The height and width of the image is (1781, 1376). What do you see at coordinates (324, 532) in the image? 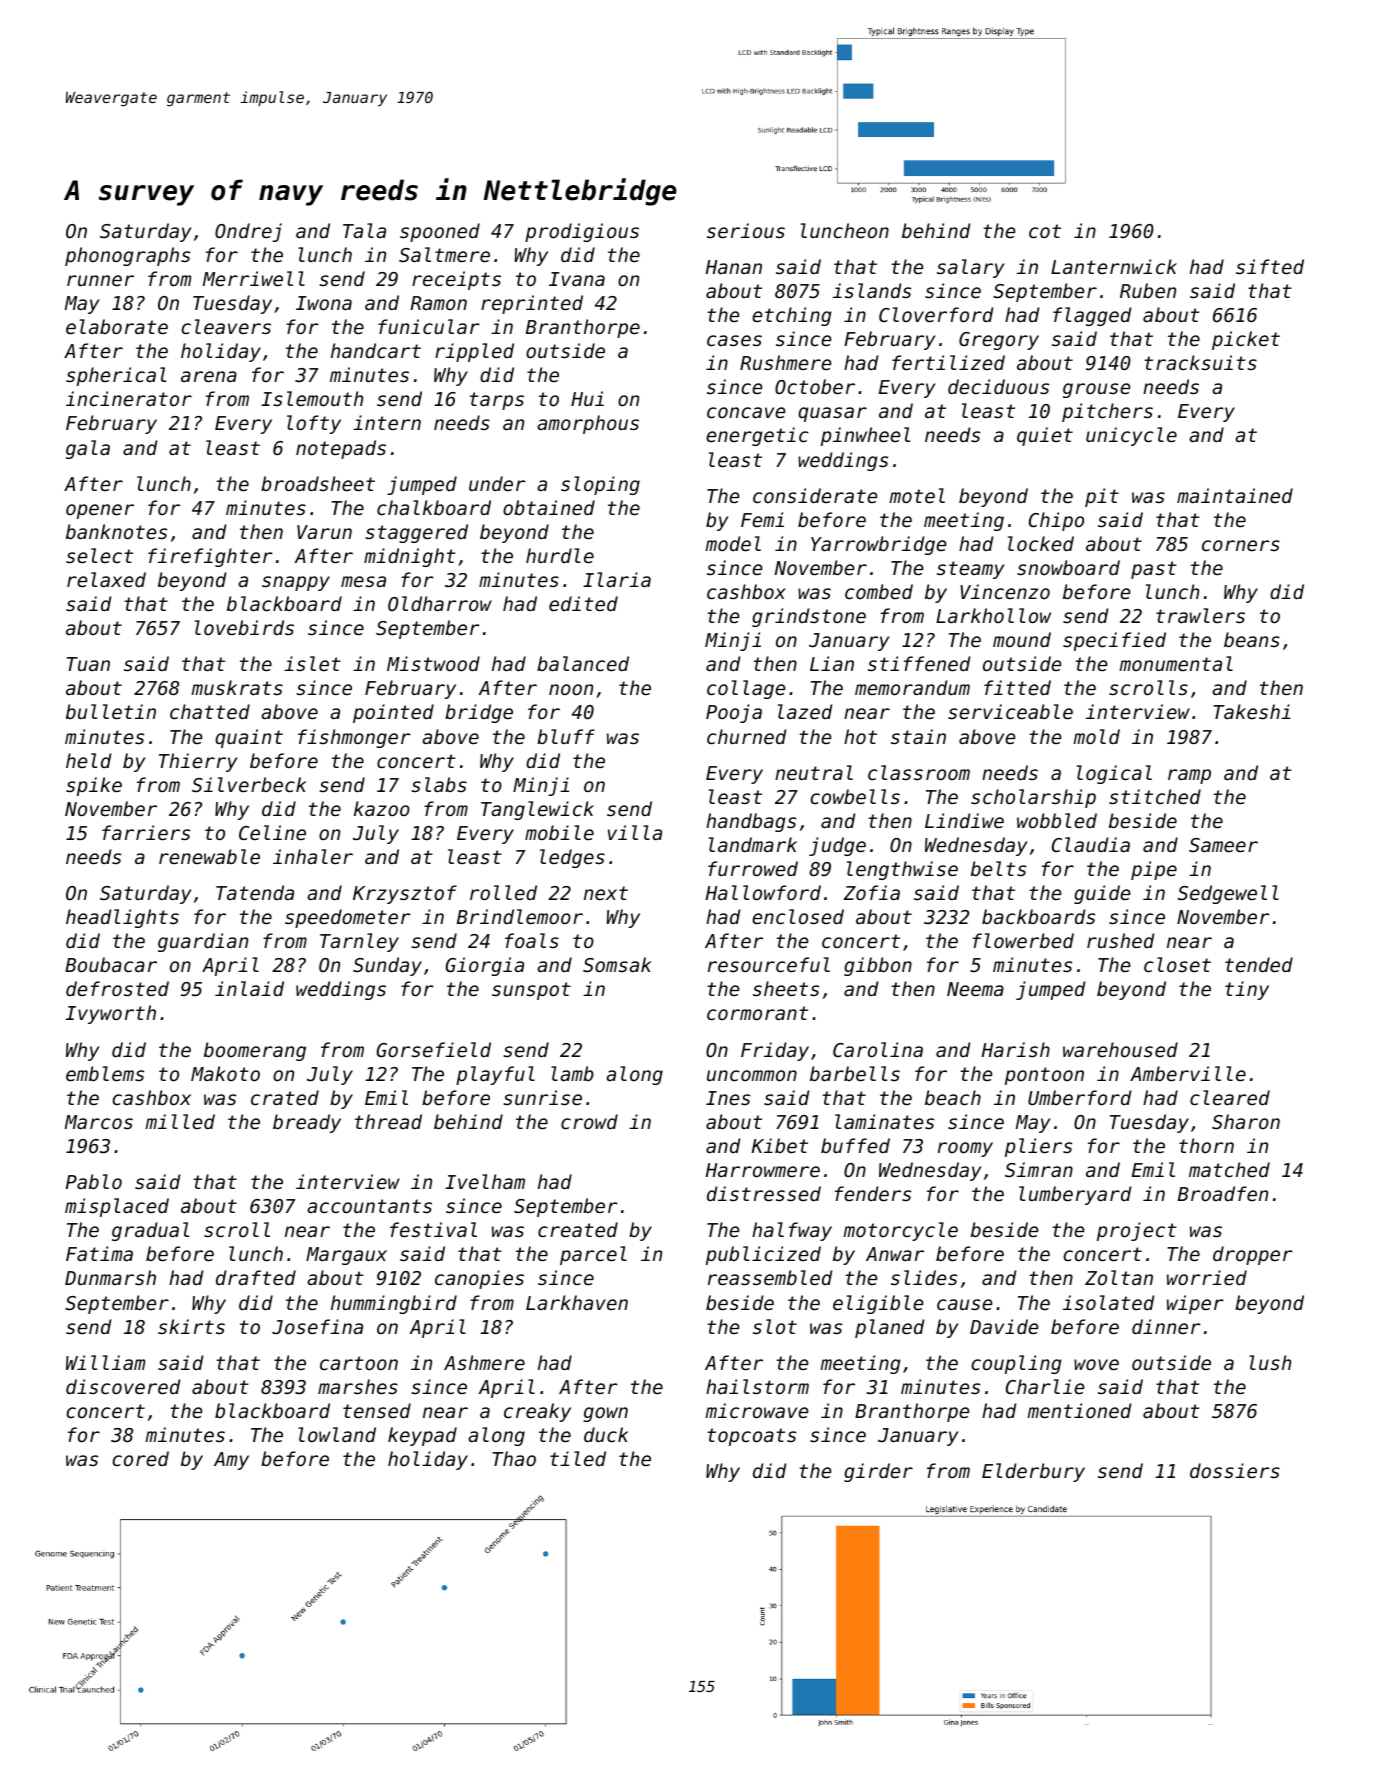
I see `Varun` at bounding box center [324, 532].
